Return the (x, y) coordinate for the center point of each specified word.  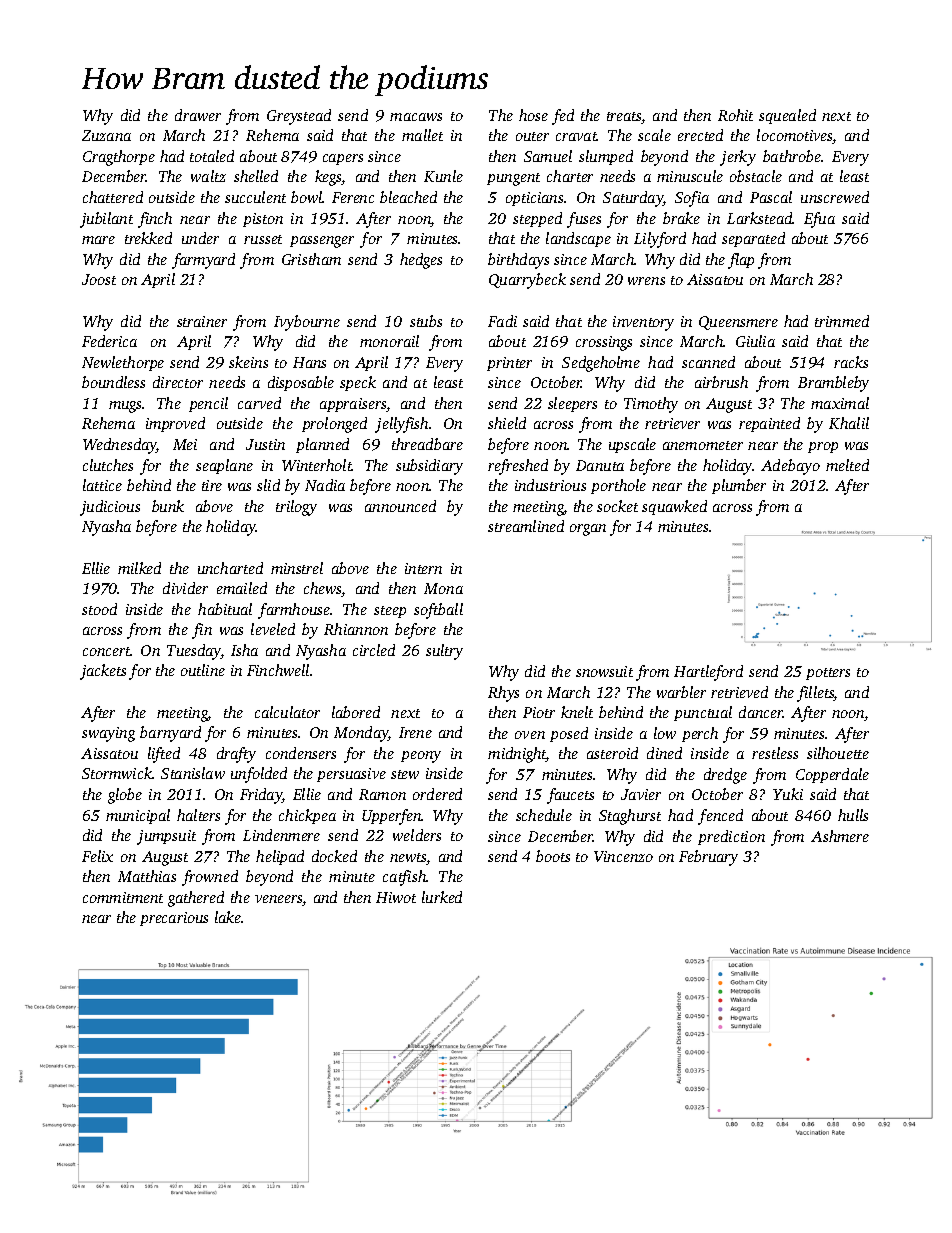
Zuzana (106, 135)
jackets (103, 672)
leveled (273, 629)
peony (421, 757)
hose (533, 115)
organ (588, 530)
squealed (787, 116)
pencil (208, 404)
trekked (148, 238)
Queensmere (738, 323)
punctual (703, 713)
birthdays (518, 261)
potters (828, 674)
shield (507, 423)
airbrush (721, 382)
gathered (196, 899)
